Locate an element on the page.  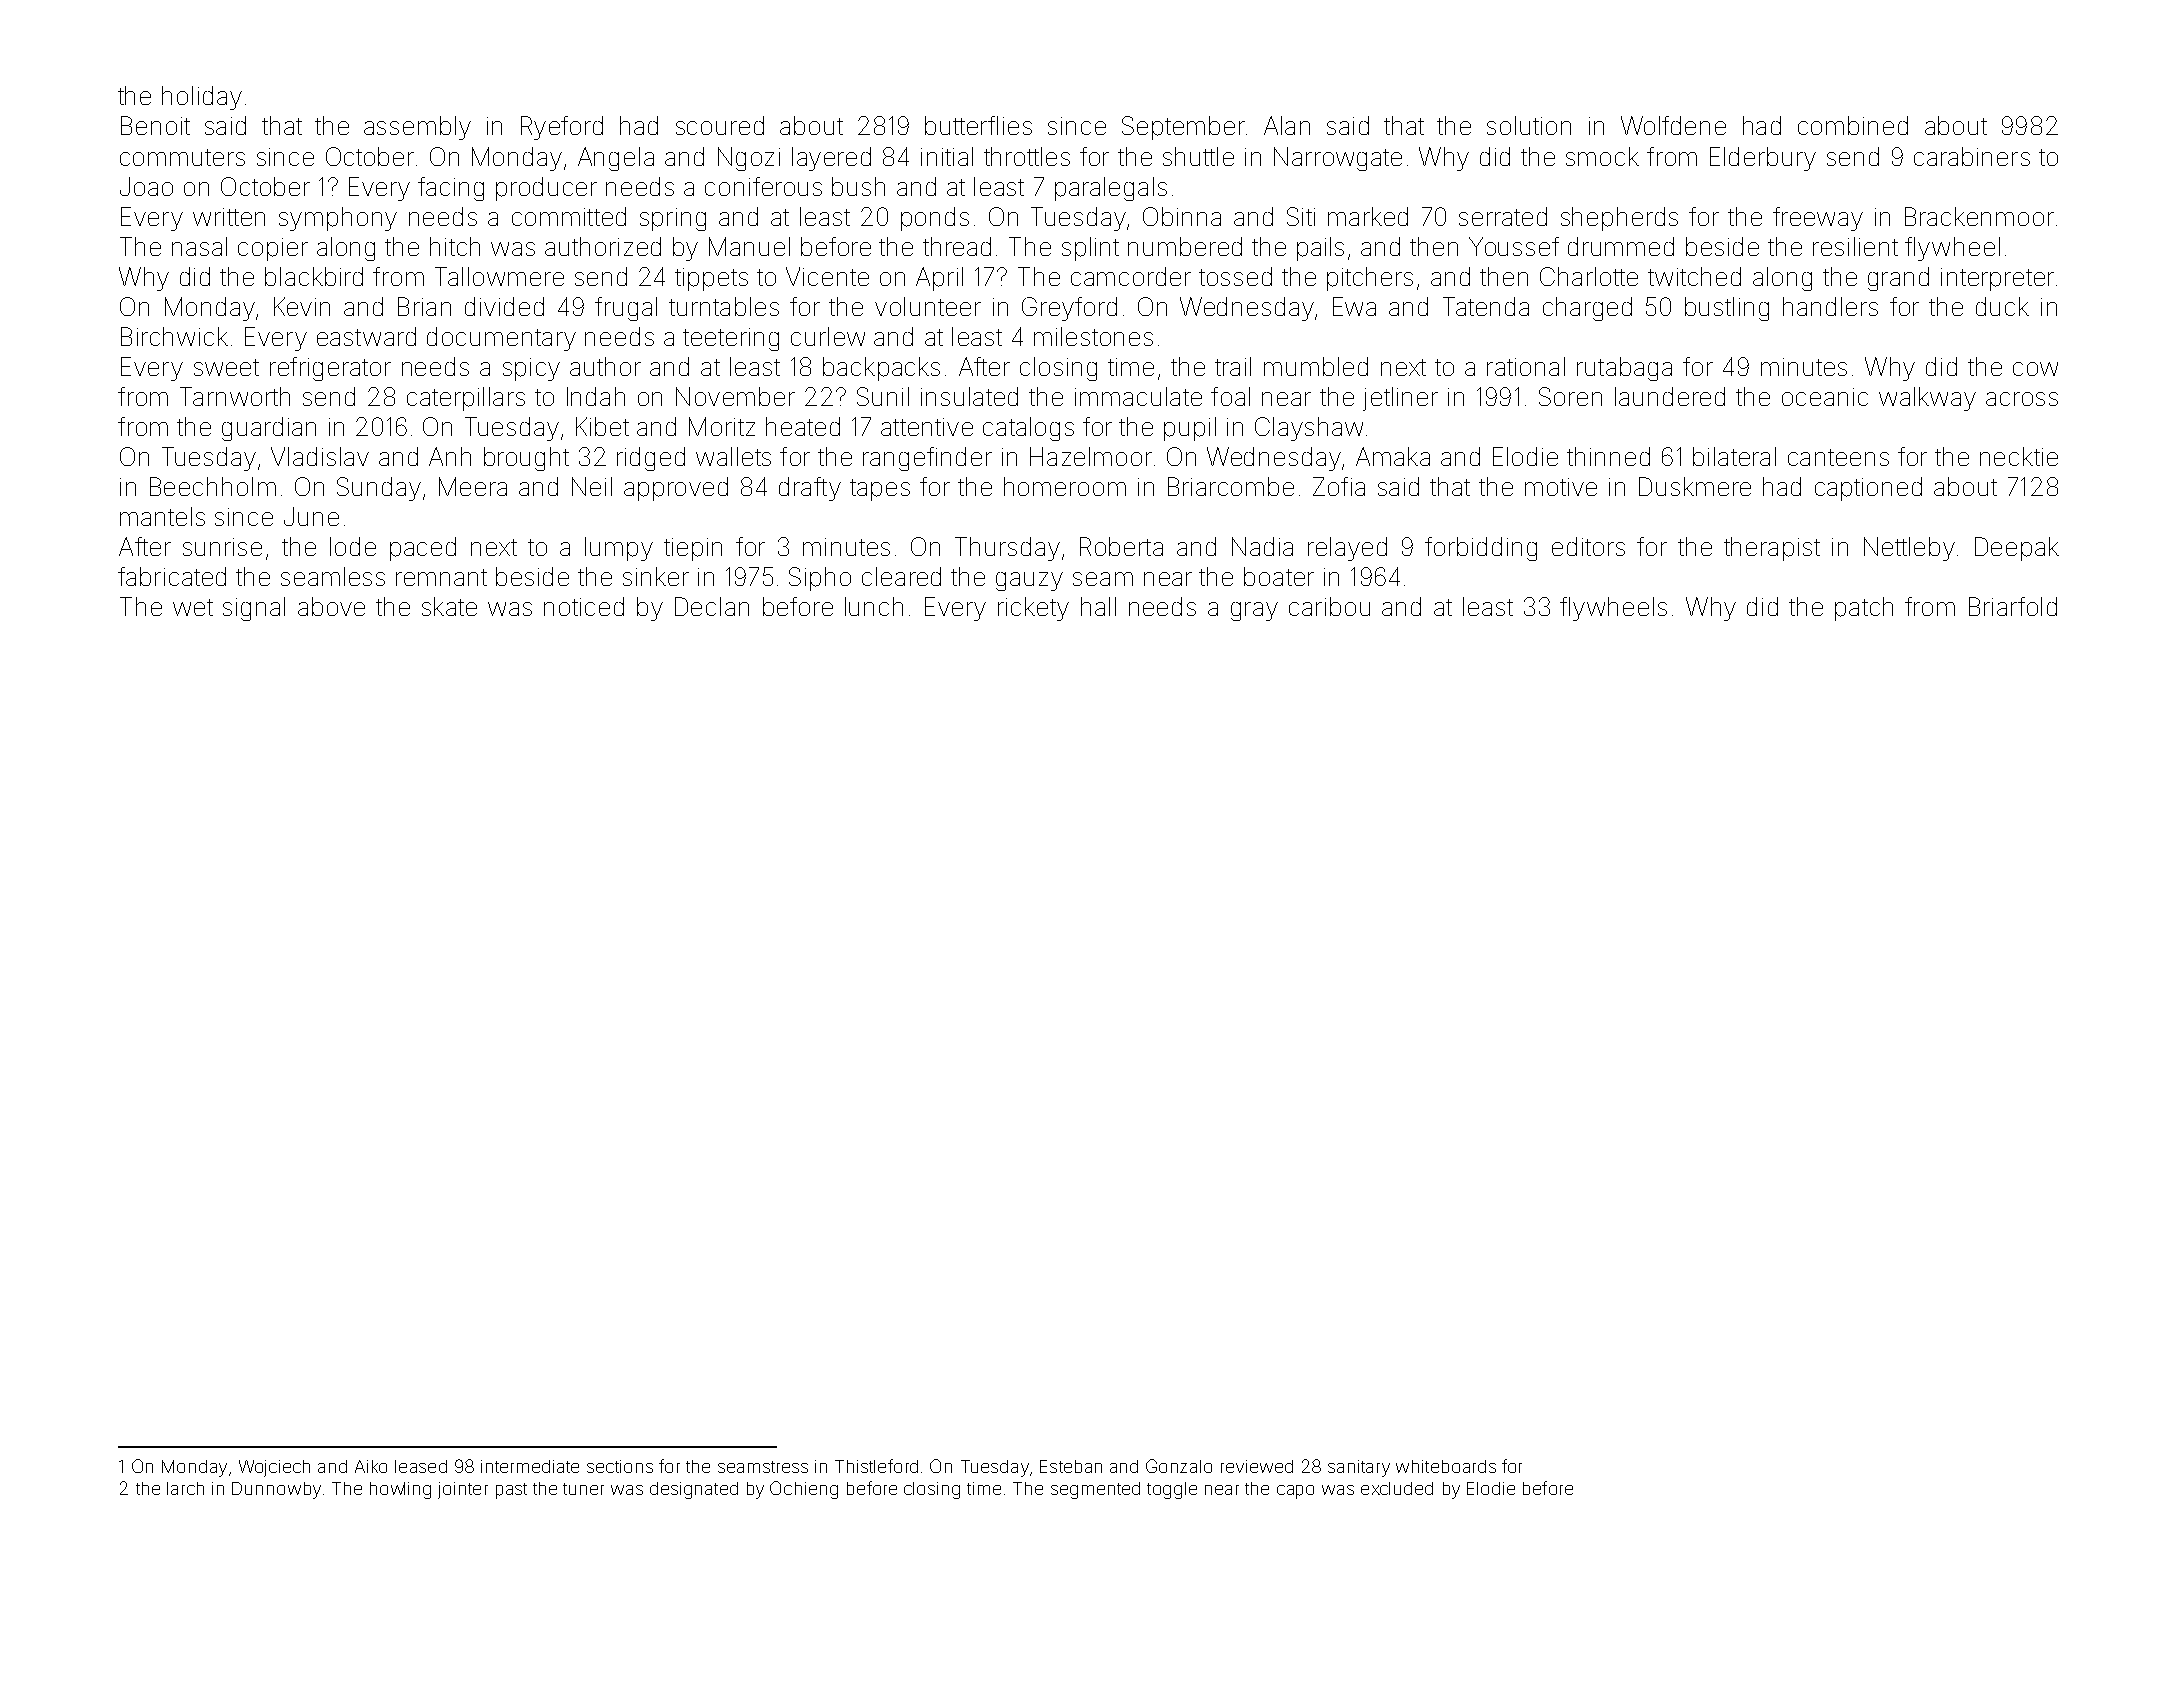
holiday is located at coordinates (202, 98).
